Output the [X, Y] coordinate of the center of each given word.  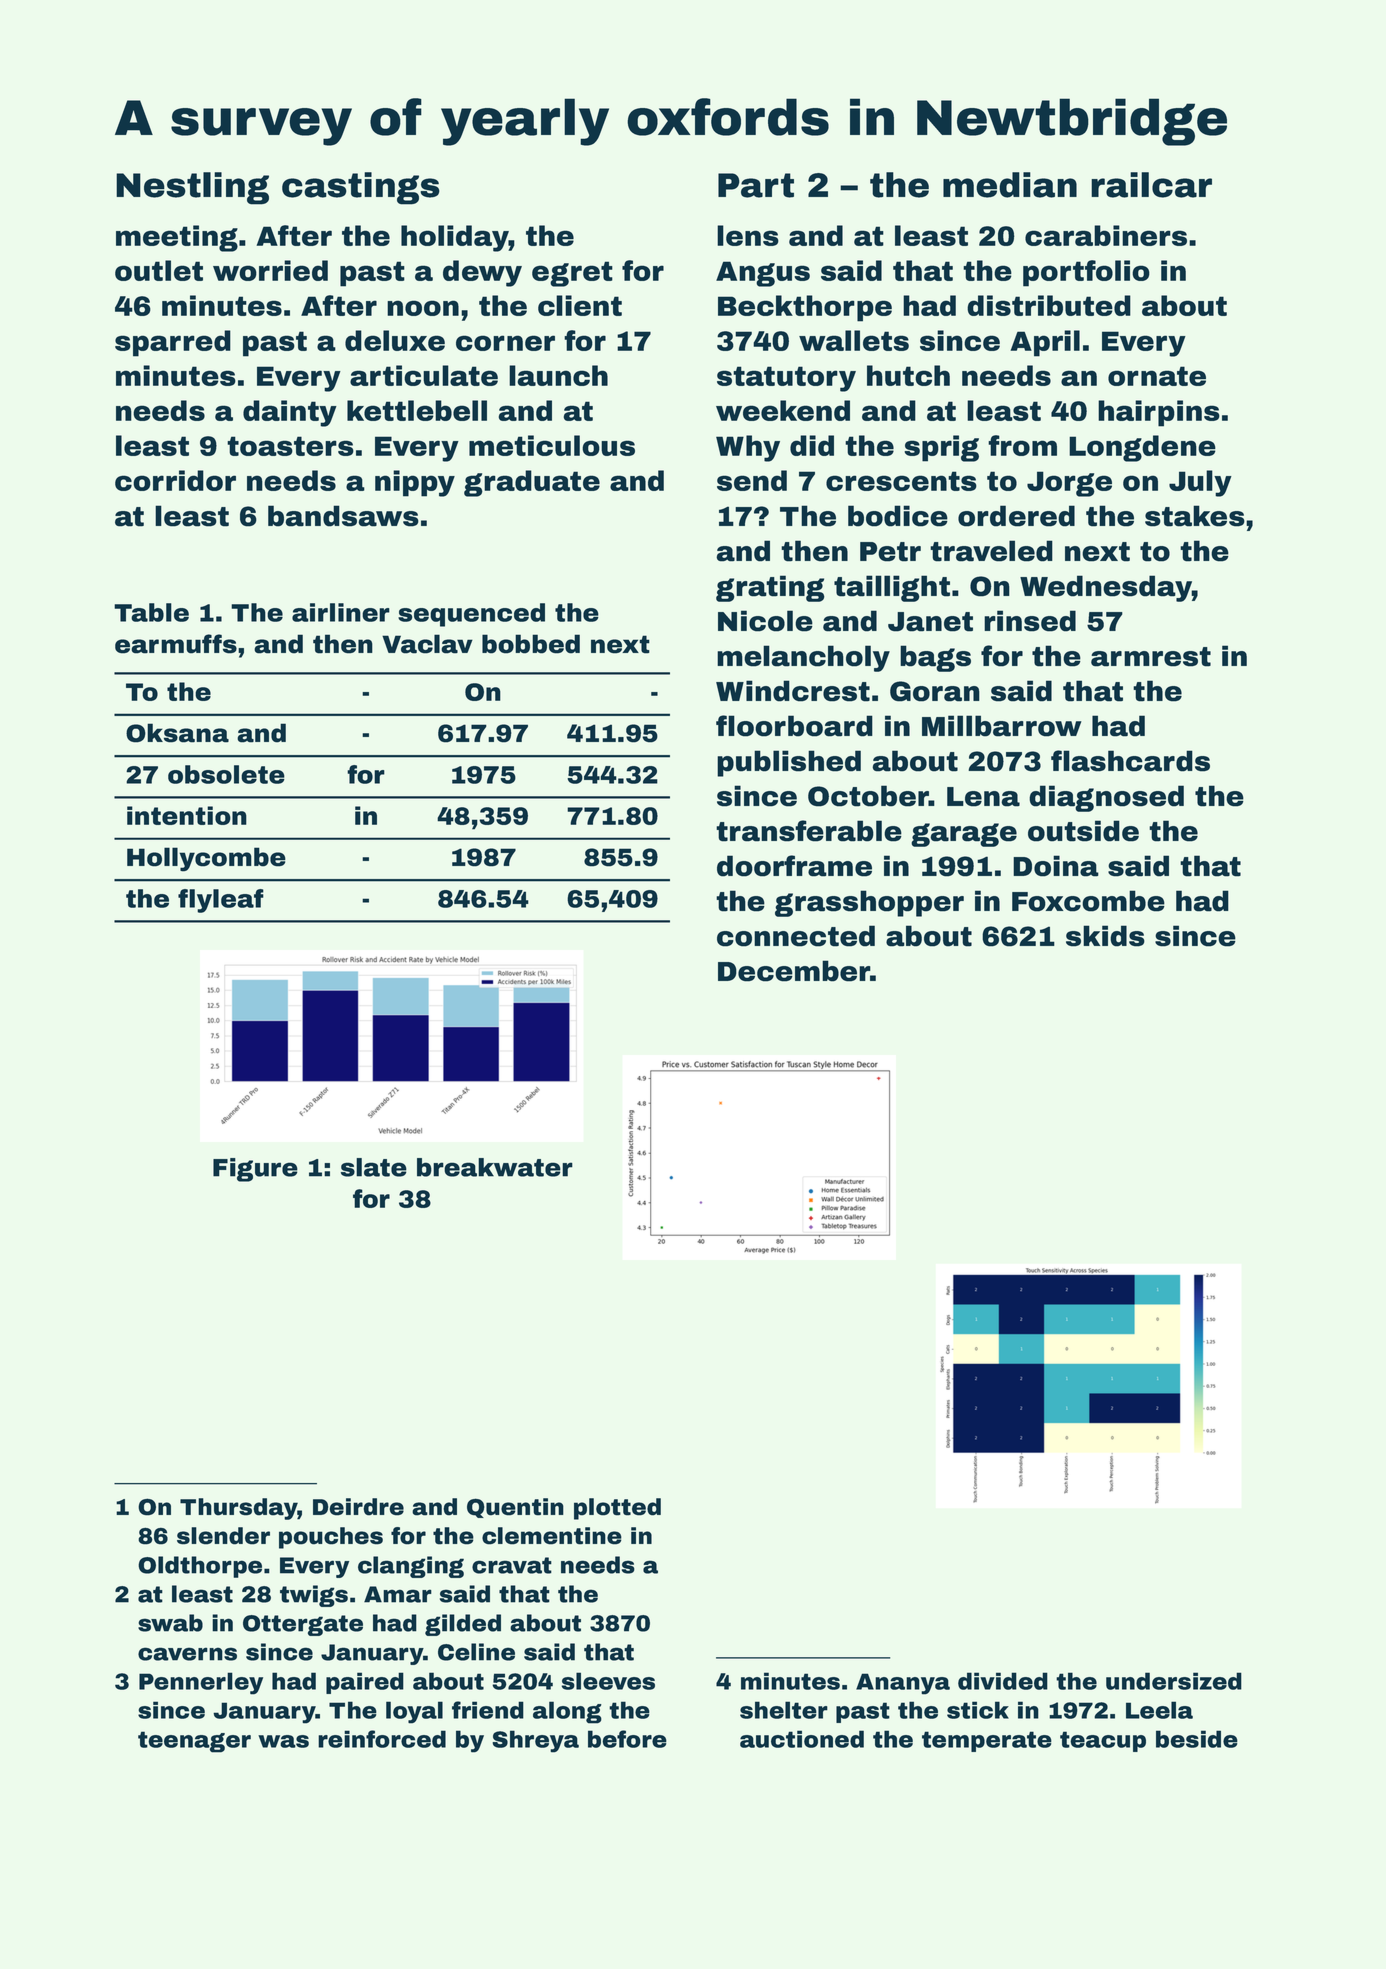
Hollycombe [206, 859]
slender [223, 1536]
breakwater [495, 1167]
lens [748, 235]
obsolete [226, 774]
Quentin [515, 1508]
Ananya [903, 1684]
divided [1003, 1681]
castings [361, 188]
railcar [1151, 185]
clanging [411, 1567]
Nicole [765, 621]
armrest [1151, 657]
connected [796, 936]
